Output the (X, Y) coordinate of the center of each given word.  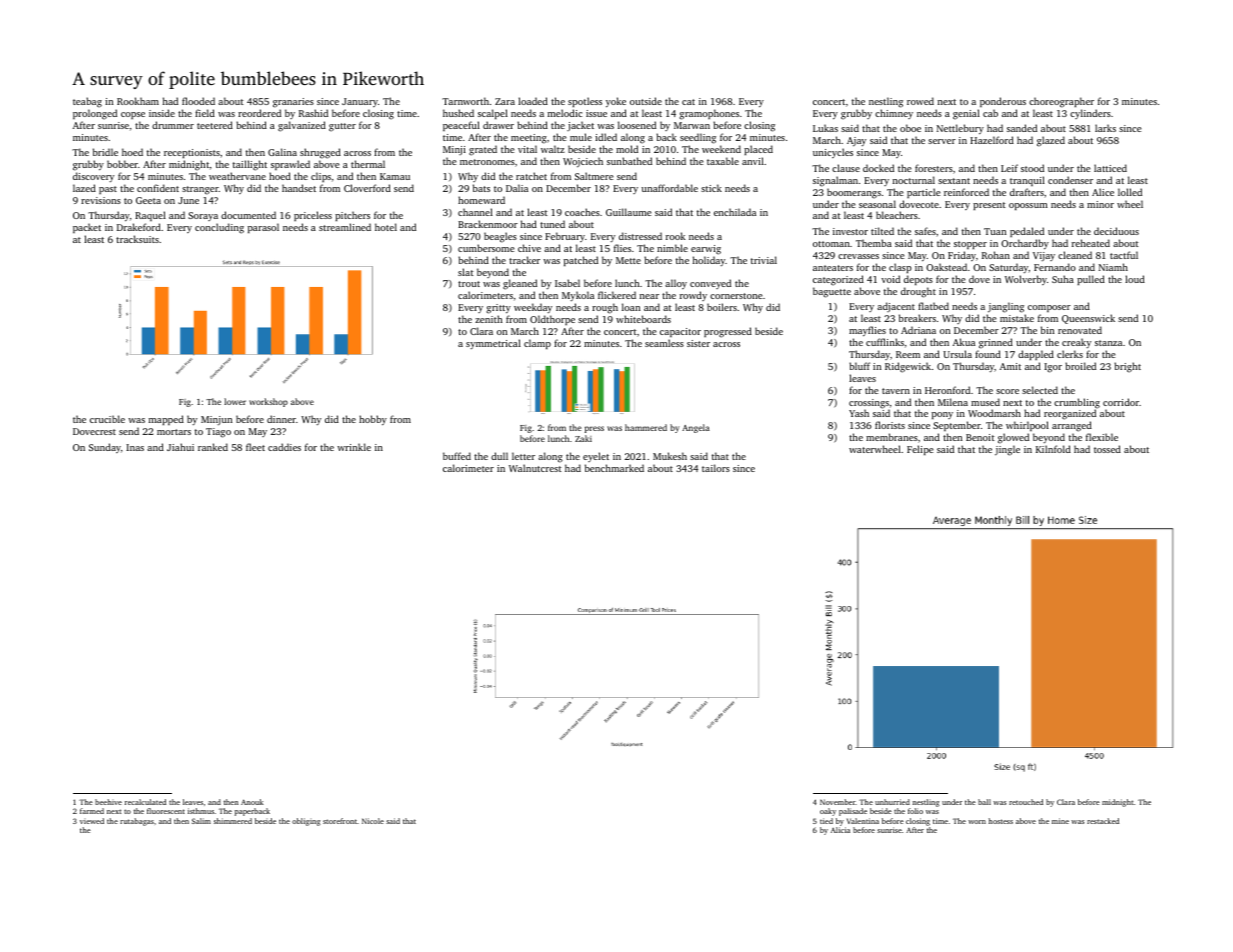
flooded (198, 101)
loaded (533, 101)
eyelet (596, 457)
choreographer (1061, 102)
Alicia (840, 830)
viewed (92, 821)
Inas (135, 447)
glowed (1013, 438)
